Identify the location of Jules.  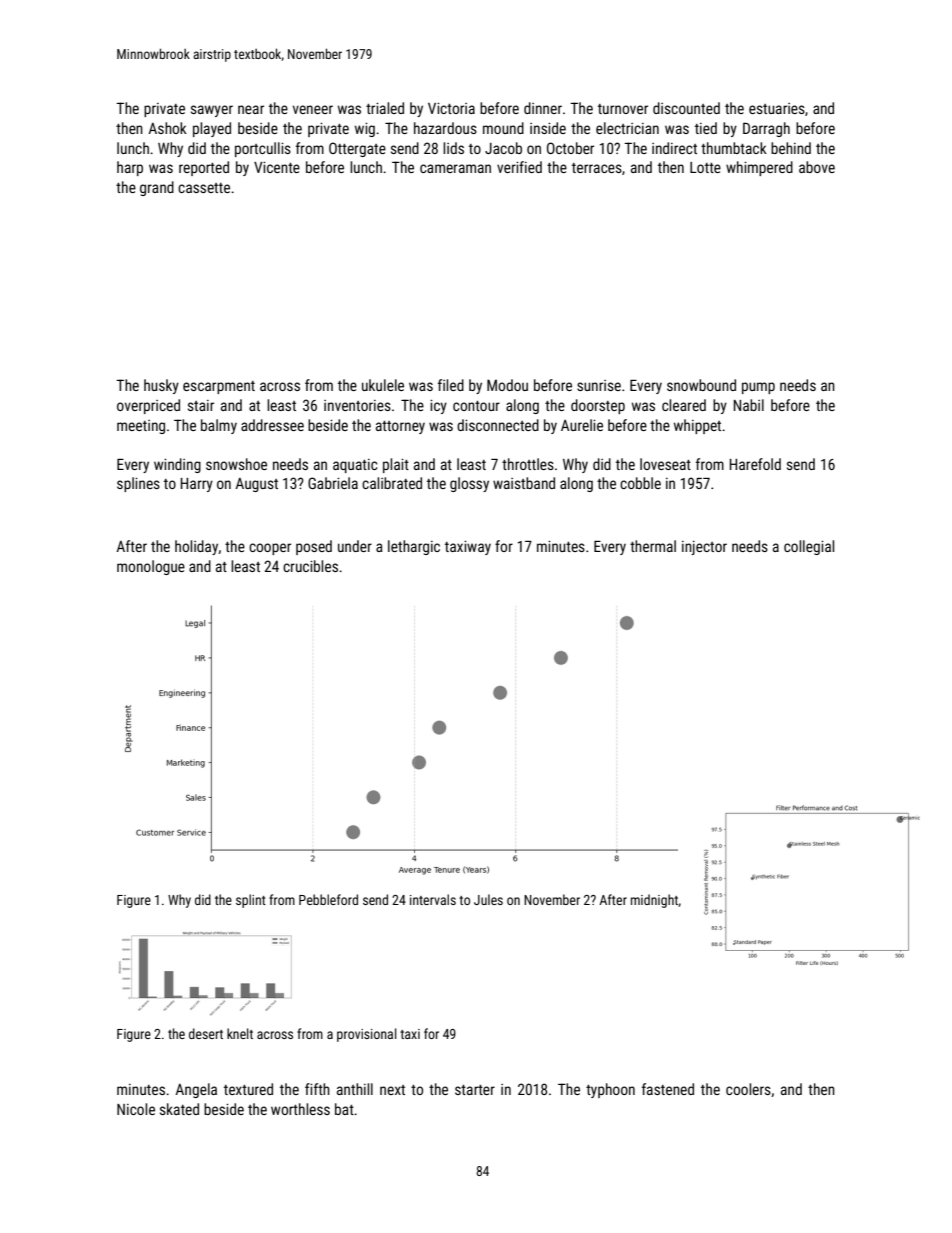
(488, 899).
